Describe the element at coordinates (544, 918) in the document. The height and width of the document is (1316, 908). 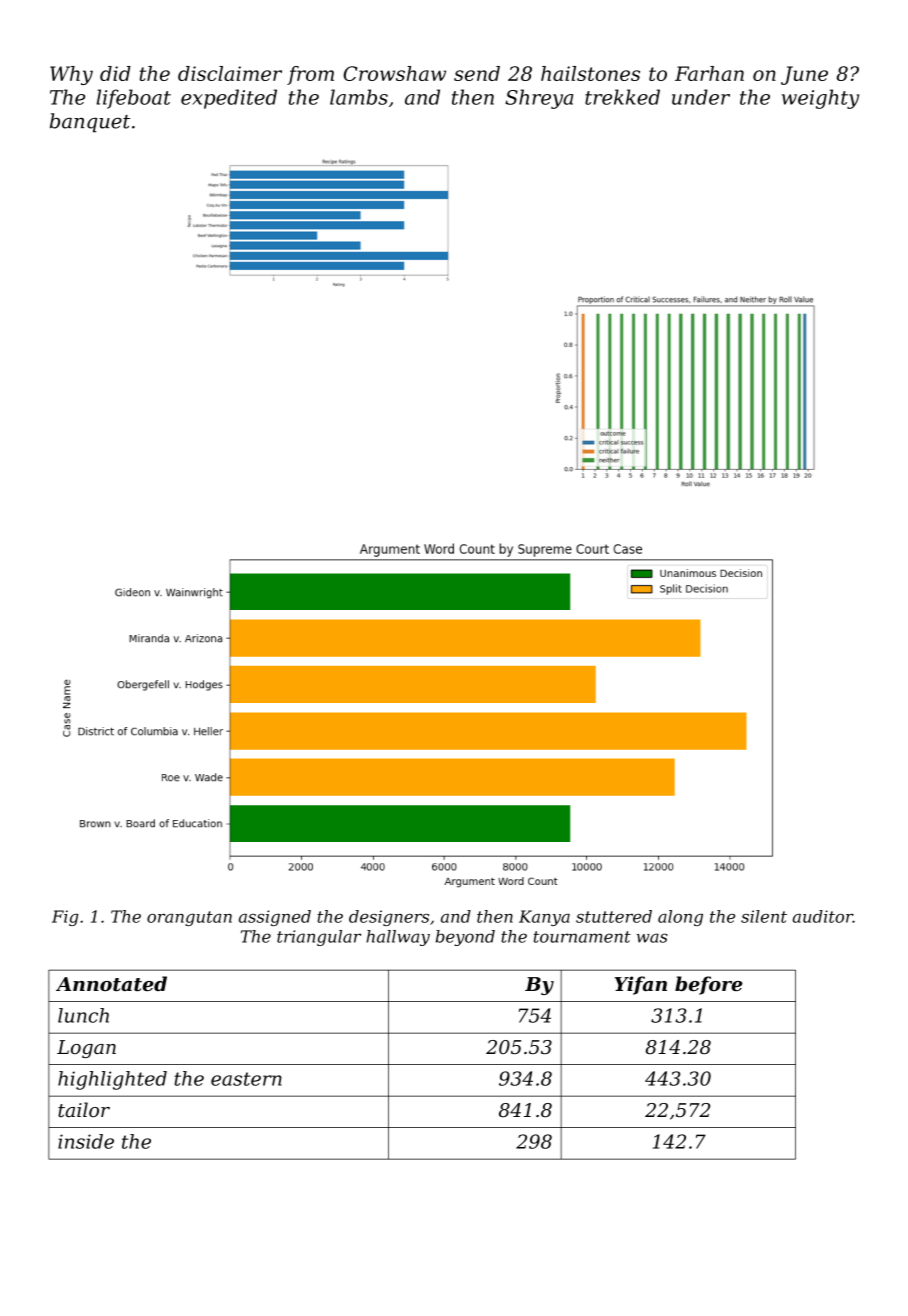
I see `Kanya` at that location.
